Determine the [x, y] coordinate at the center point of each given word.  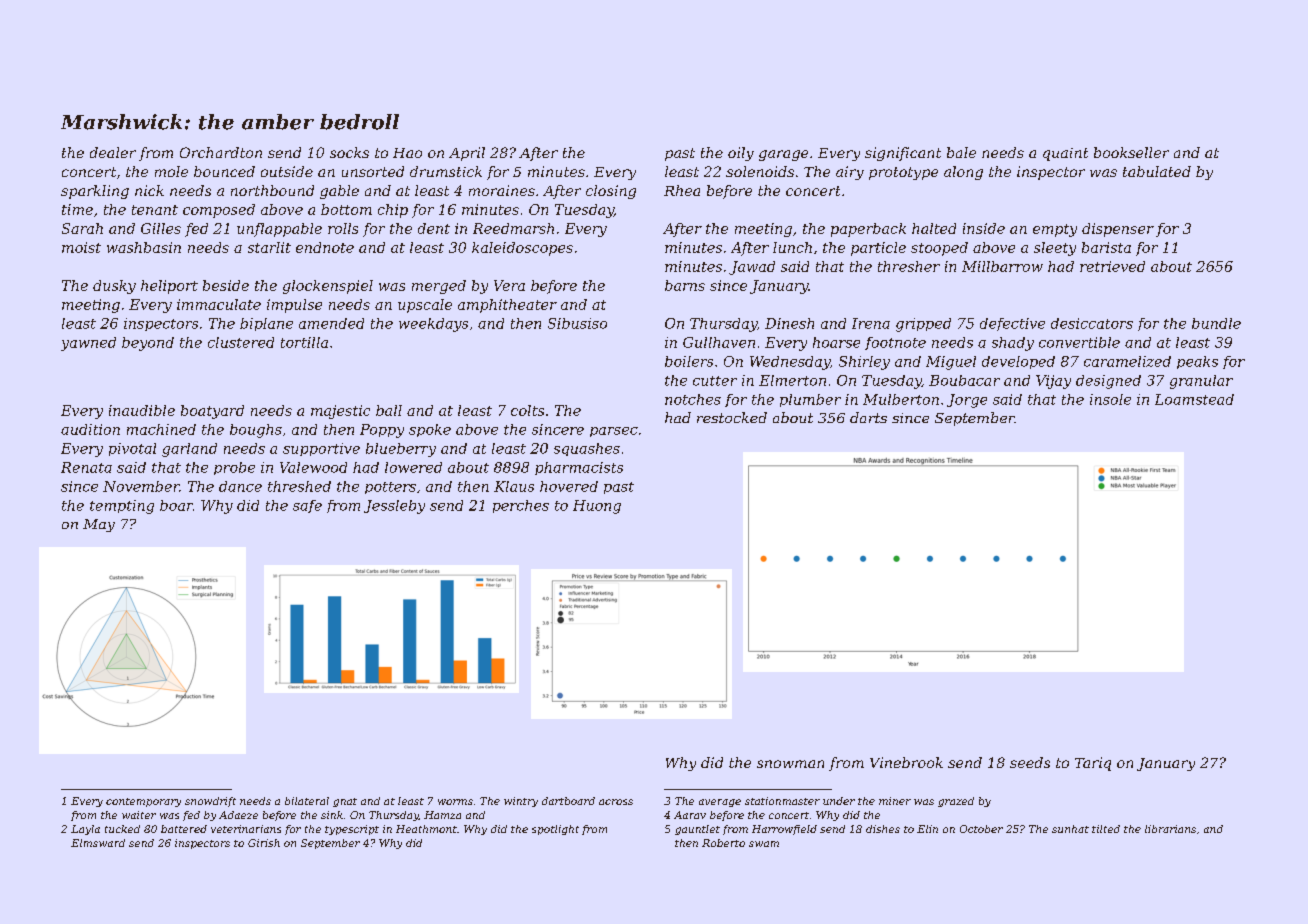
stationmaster [782, 801]
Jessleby [394, 507]
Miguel [951, 363]
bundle [1216, 323]
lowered [413, 467]
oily [741, 154]
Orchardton [221, 152]
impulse [294, 306]
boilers [689, 361]
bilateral [307, 801]
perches [521, 506]
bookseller [1131, 152]
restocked [732, 417]
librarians [1170, 829]
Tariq [1093, 764]
